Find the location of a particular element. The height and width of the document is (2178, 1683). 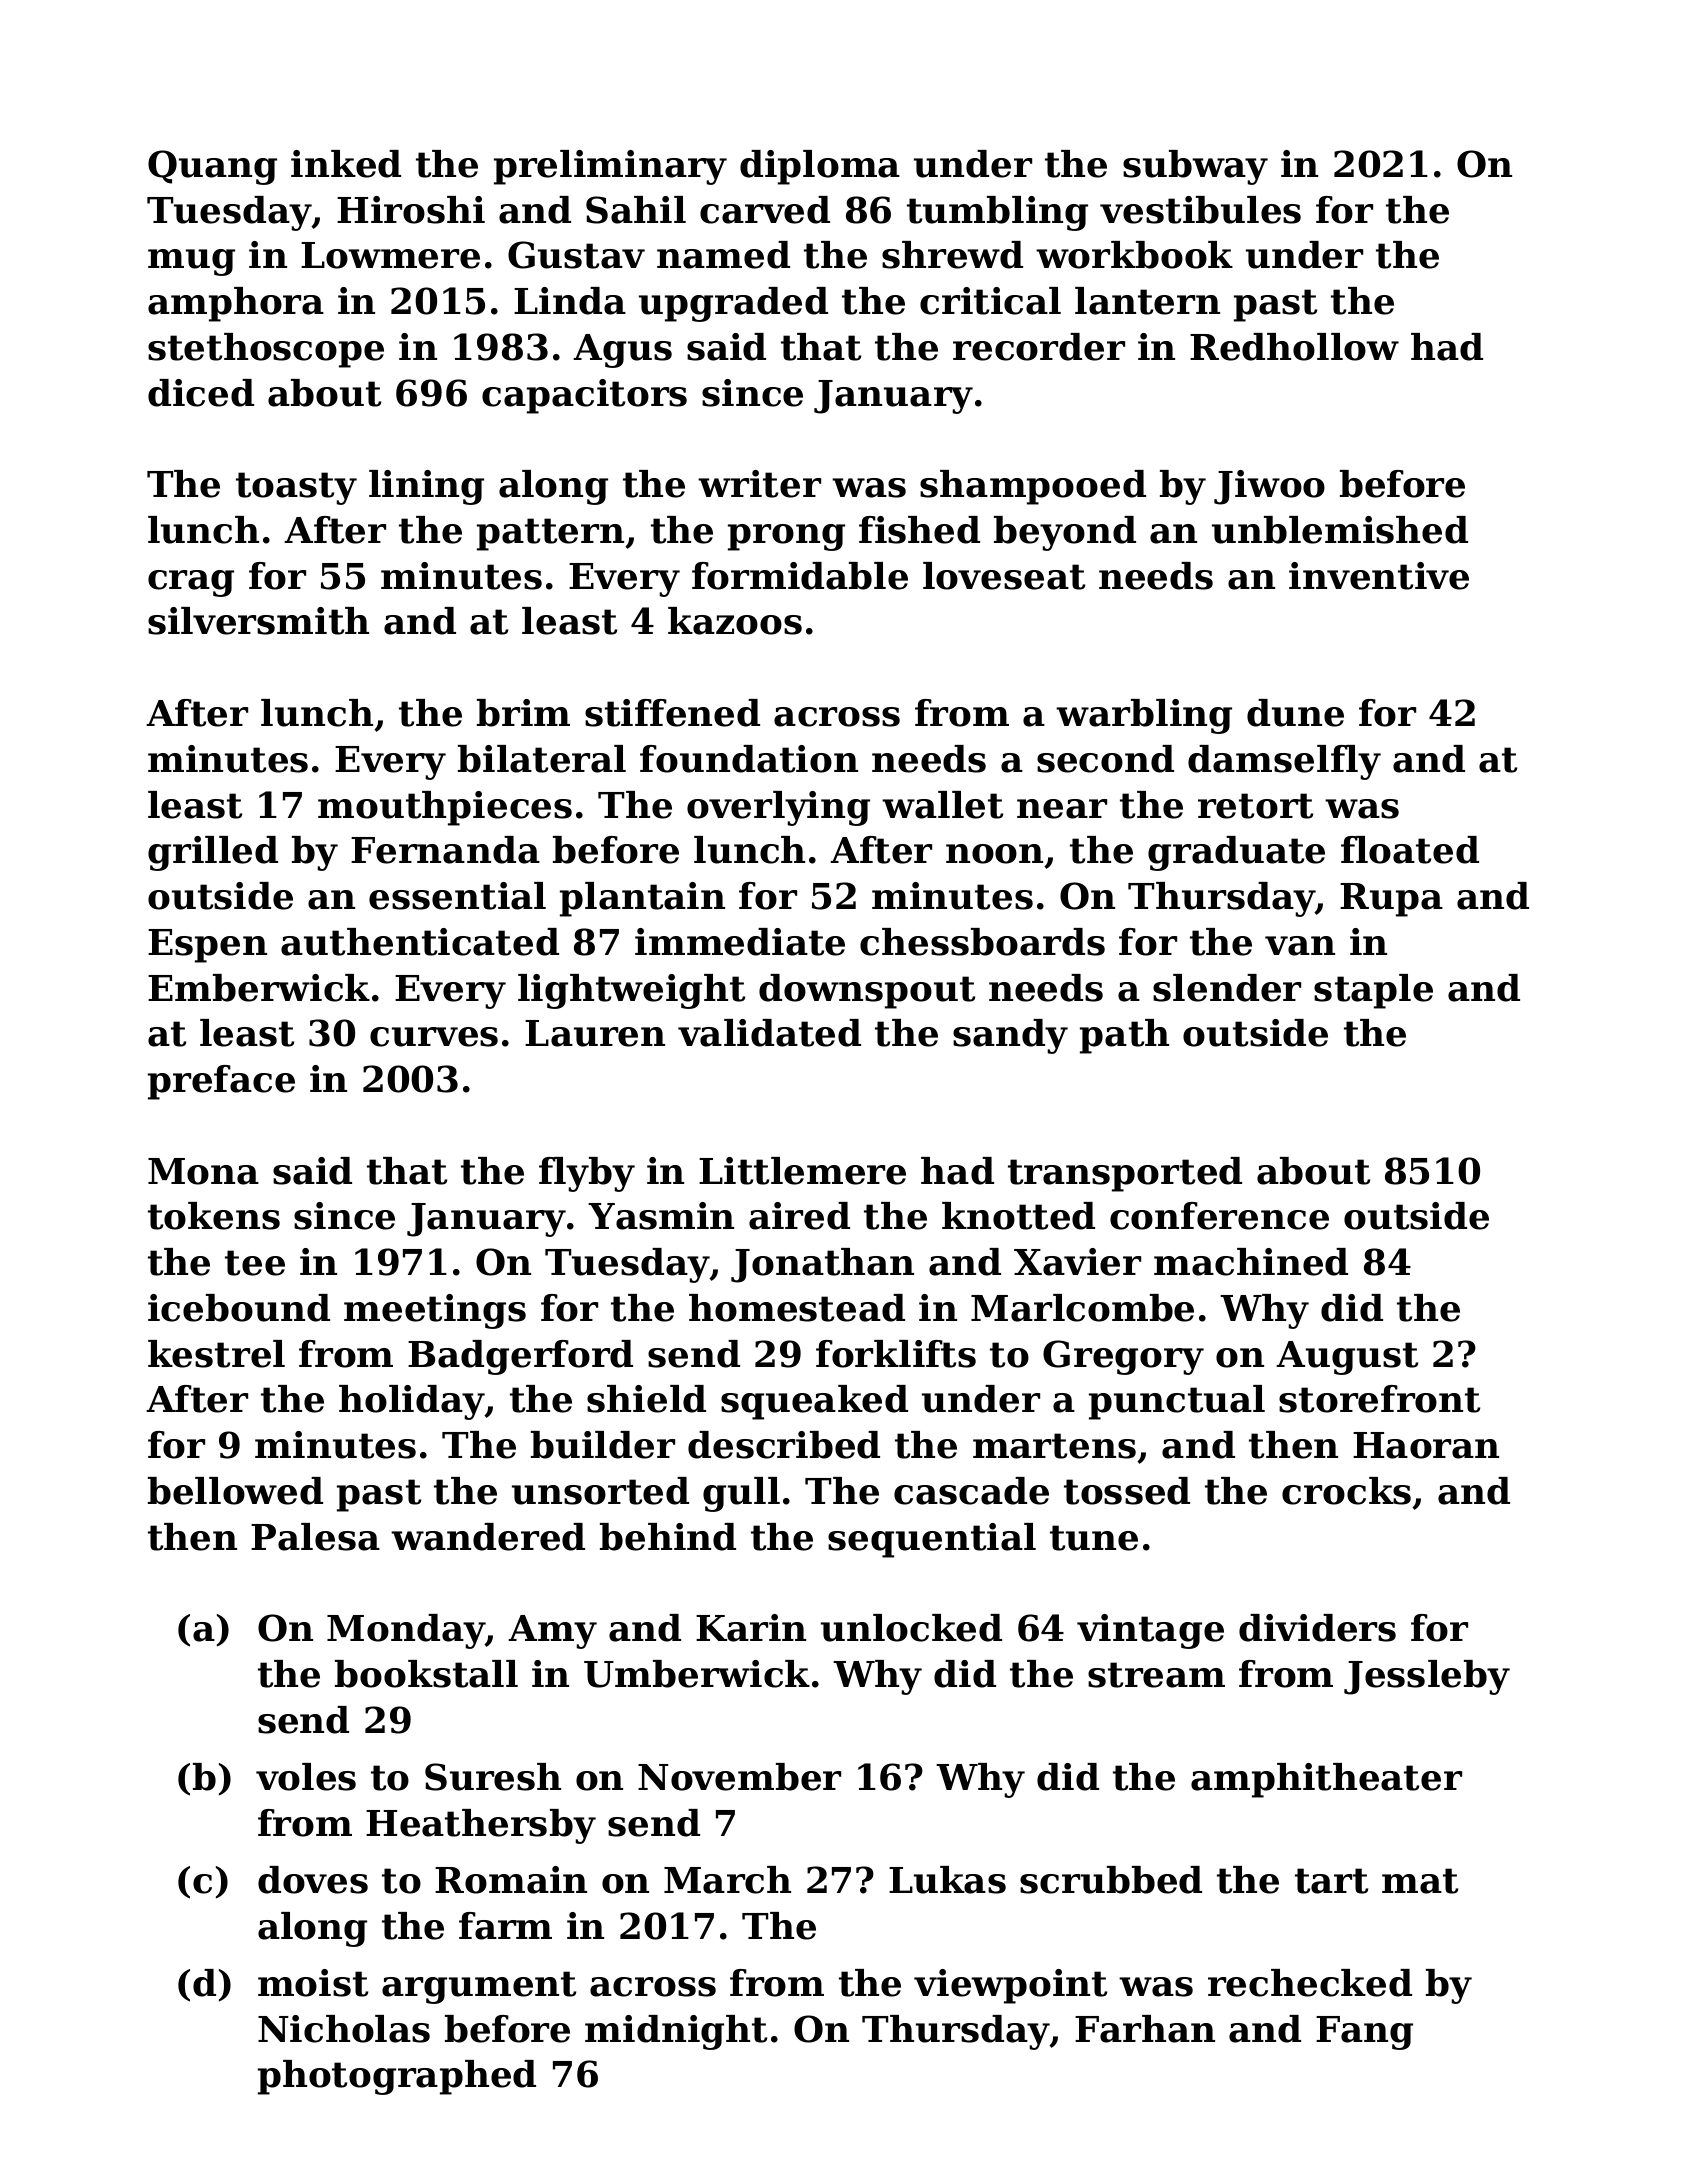

machined is located at coordinates (1251, 1262).
